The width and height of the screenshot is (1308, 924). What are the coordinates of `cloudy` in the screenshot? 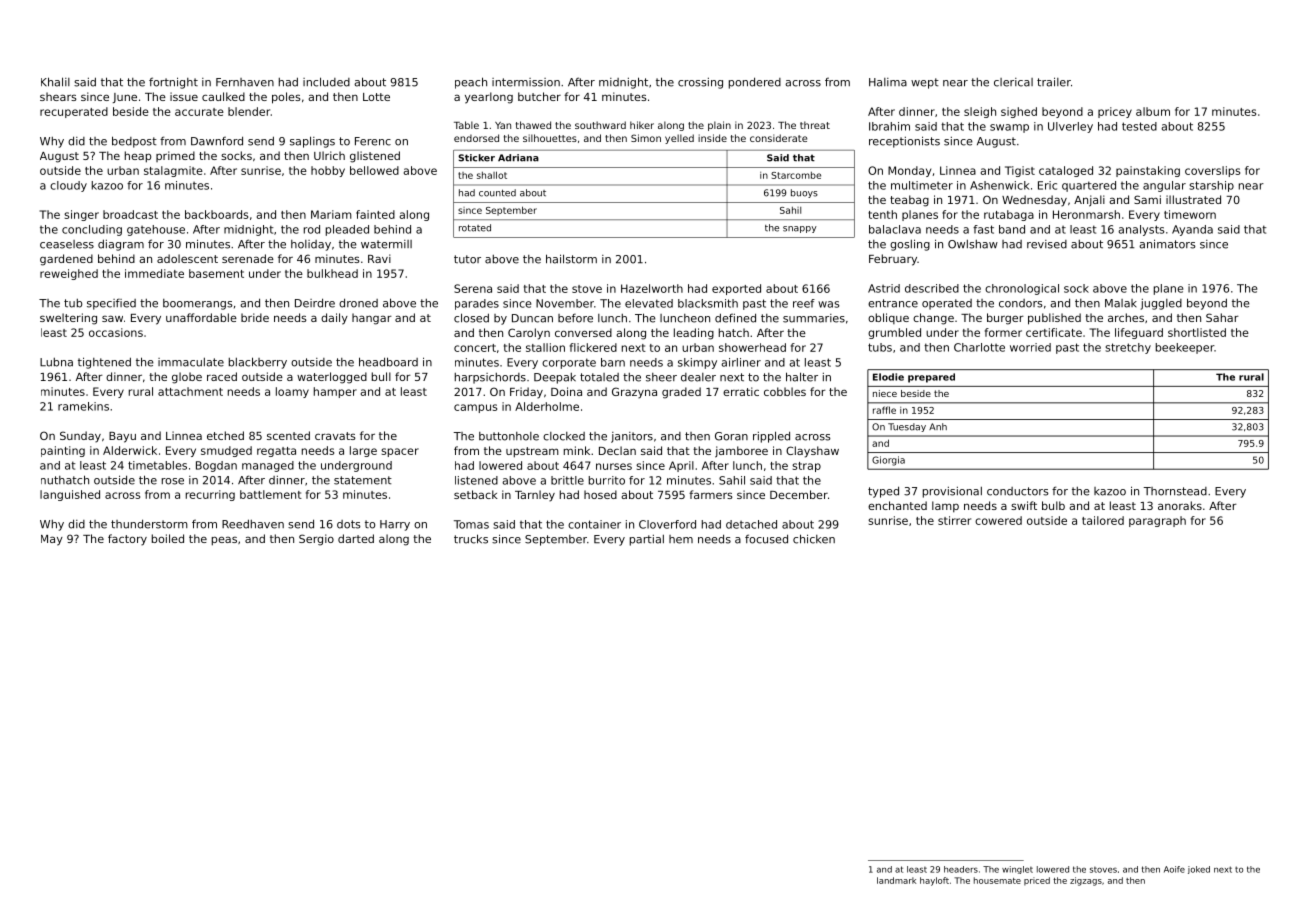 It's located at (68, 186).
